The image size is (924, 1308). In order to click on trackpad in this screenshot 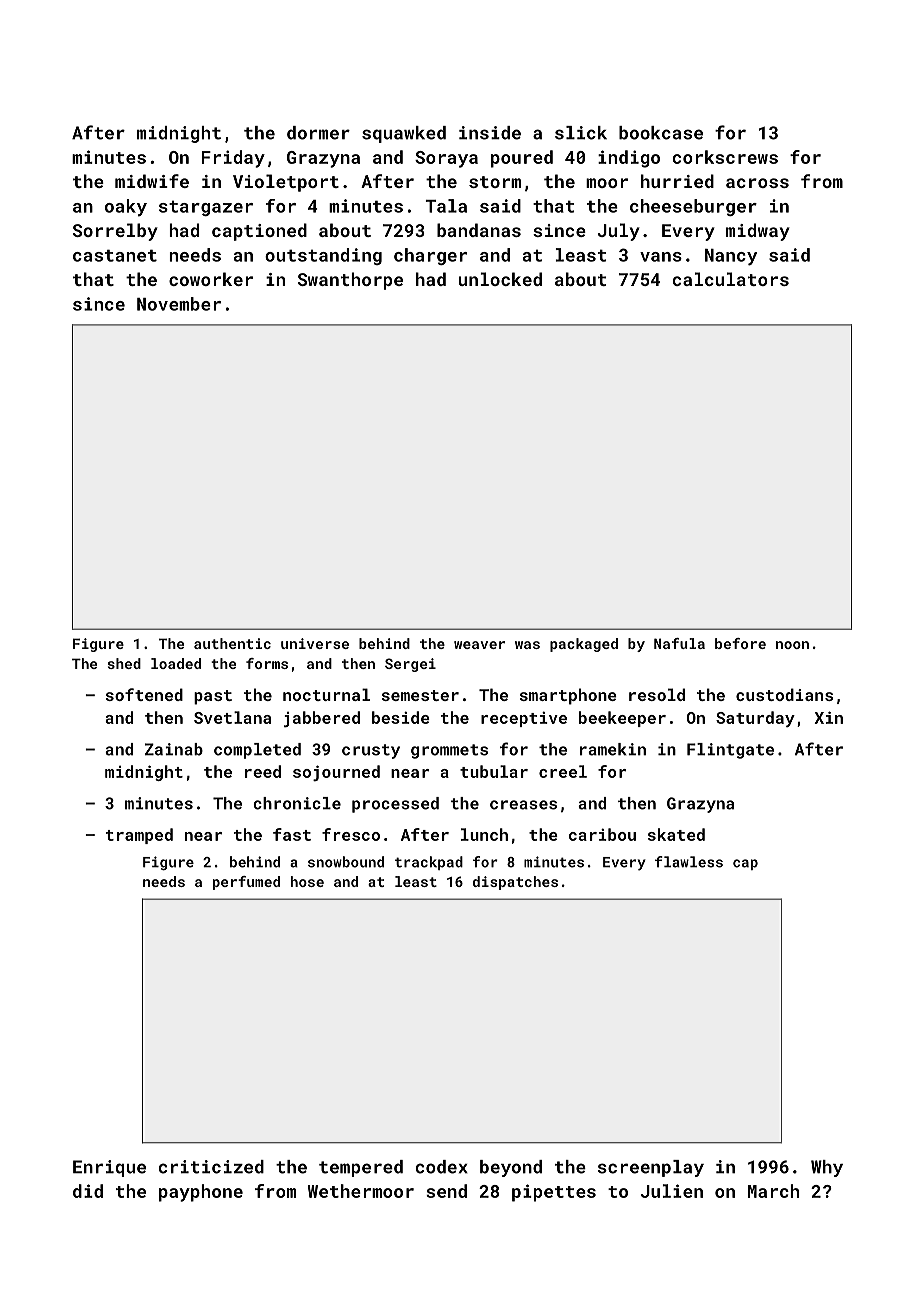, I will do `click(429, 863)`.
